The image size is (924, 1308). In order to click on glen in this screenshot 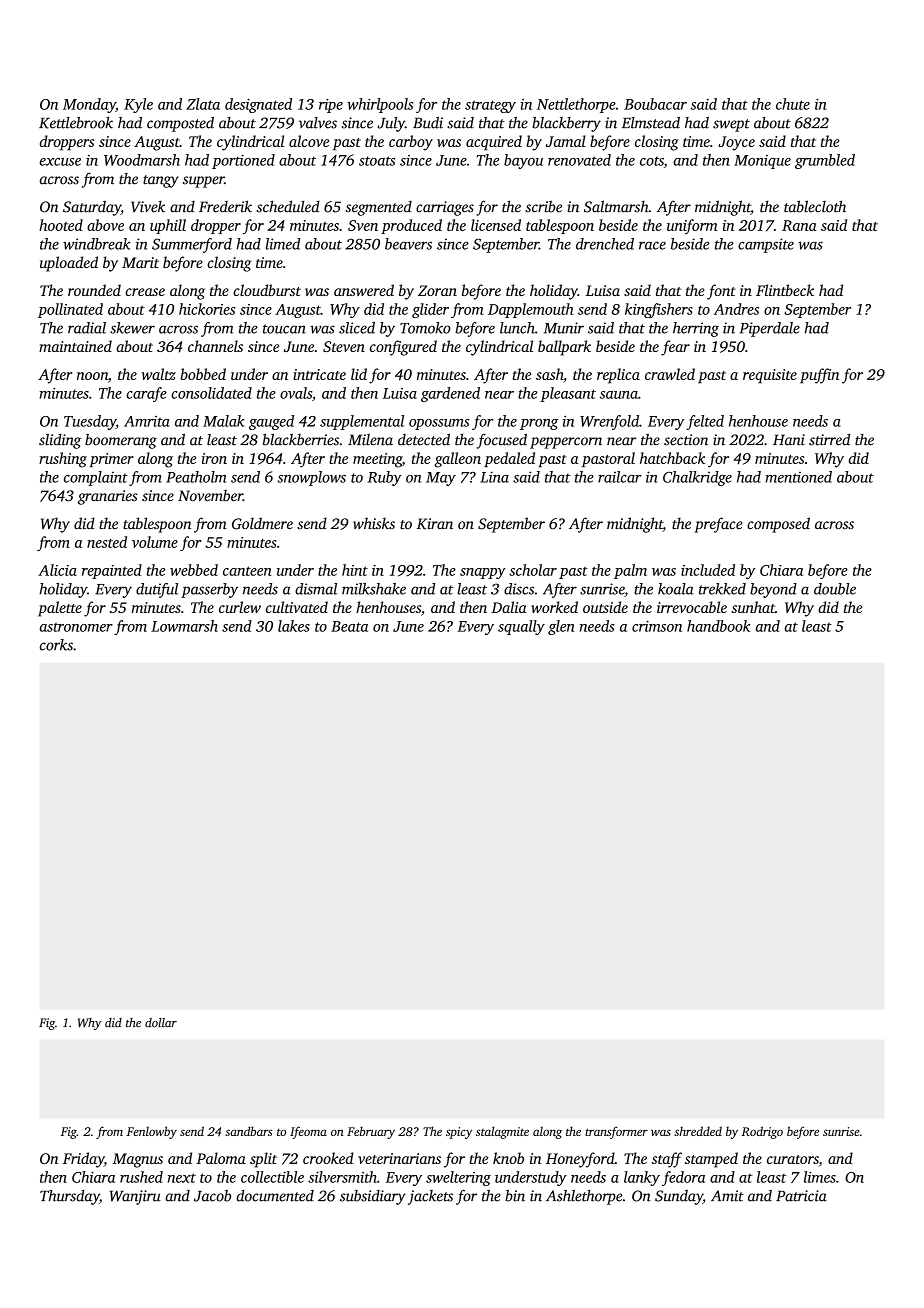, I will do `click(561, 627)`.
